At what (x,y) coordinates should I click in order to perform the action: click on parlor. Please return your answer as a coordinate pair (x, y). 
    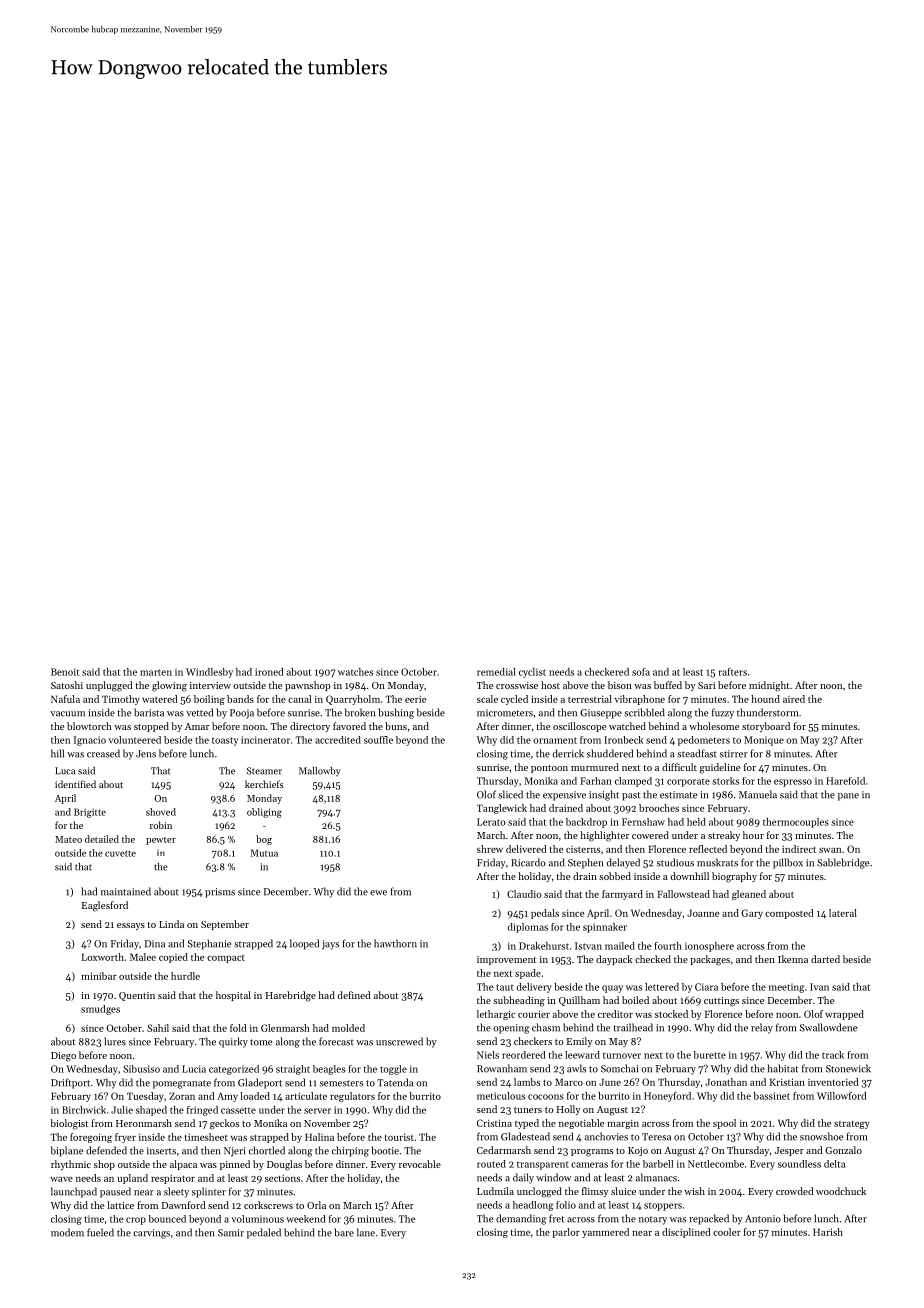
    Looking at the image, I should click on (566, 1233).
